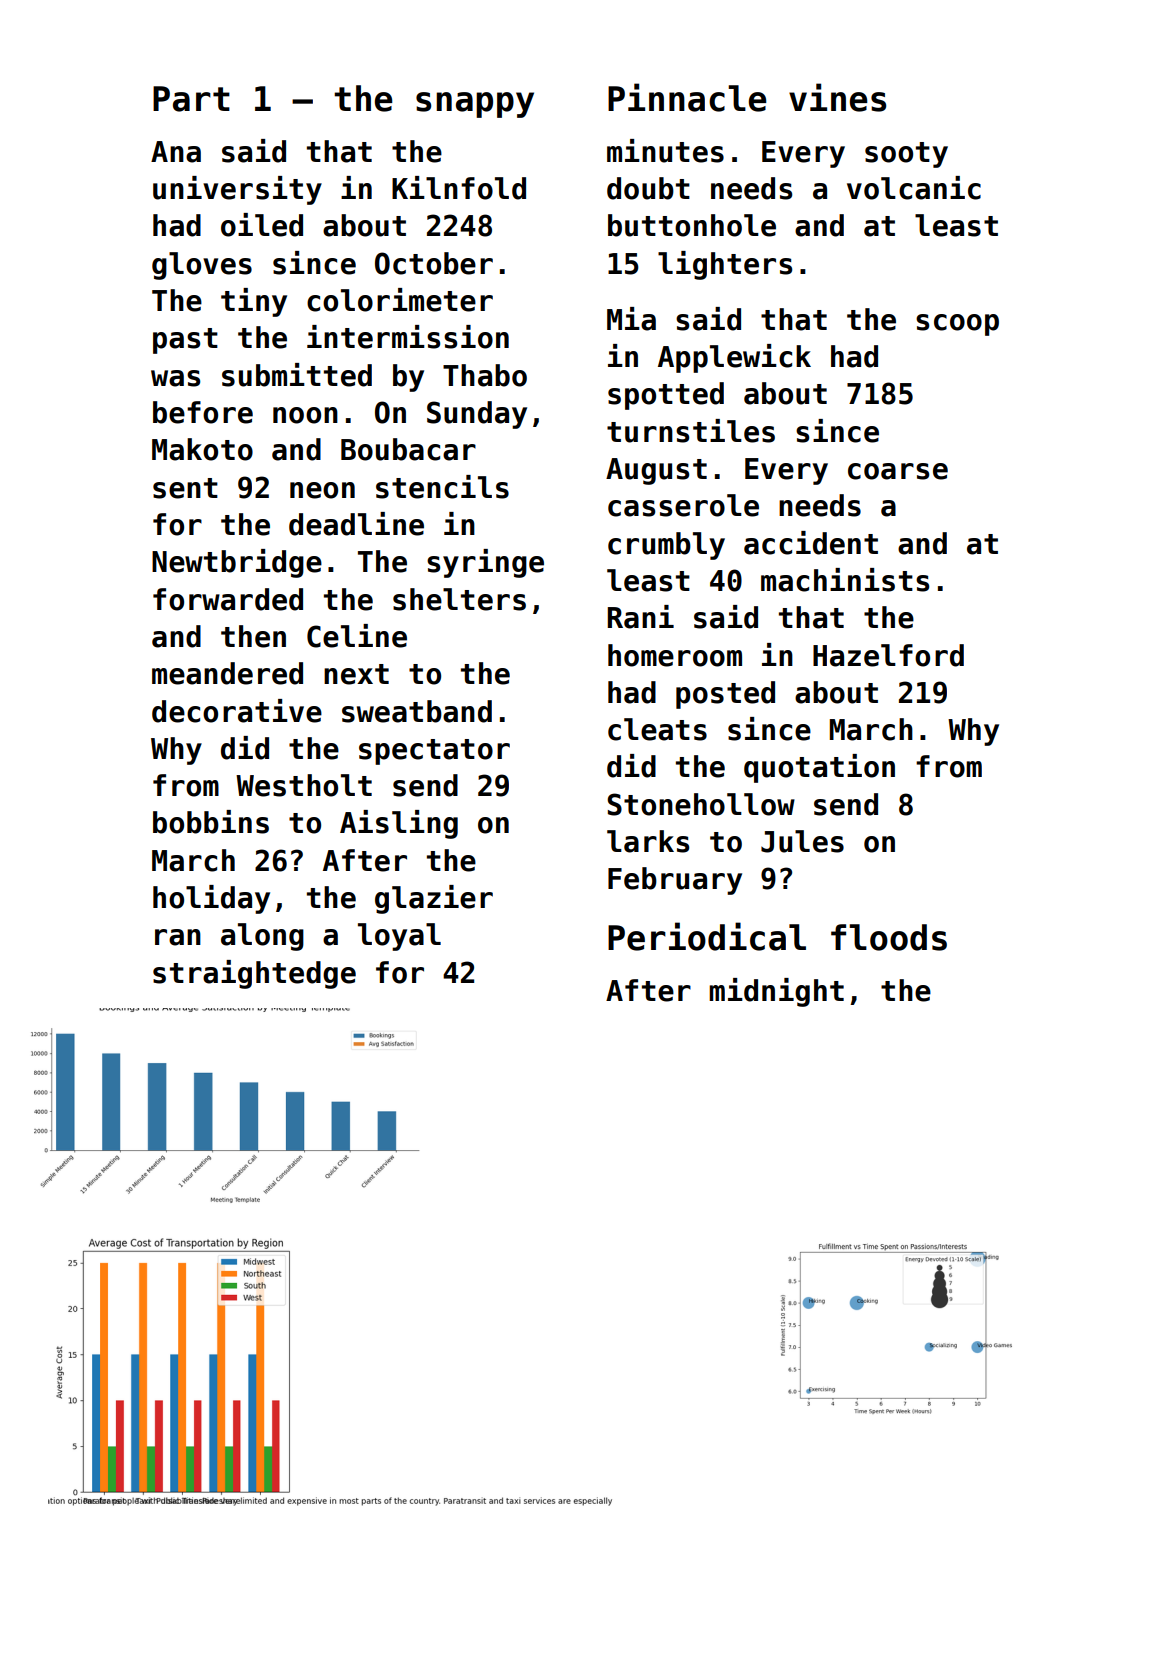 This image has width=1165, height=1654. Describe the element at coordinates (434, 899) in the image. I see `glazier` at that location.
